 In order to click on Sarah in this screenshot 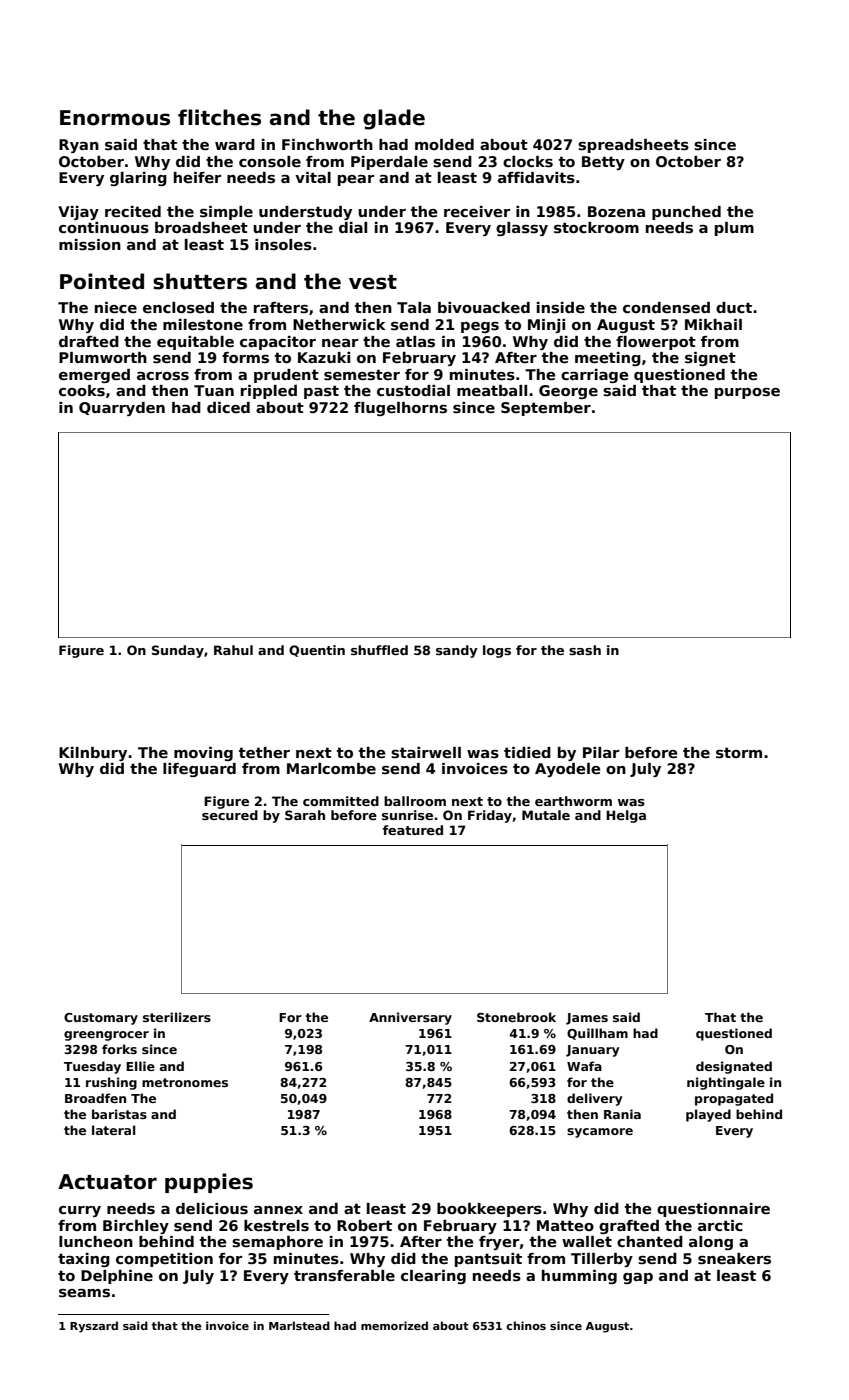, I will do `click(305, 815)`.
